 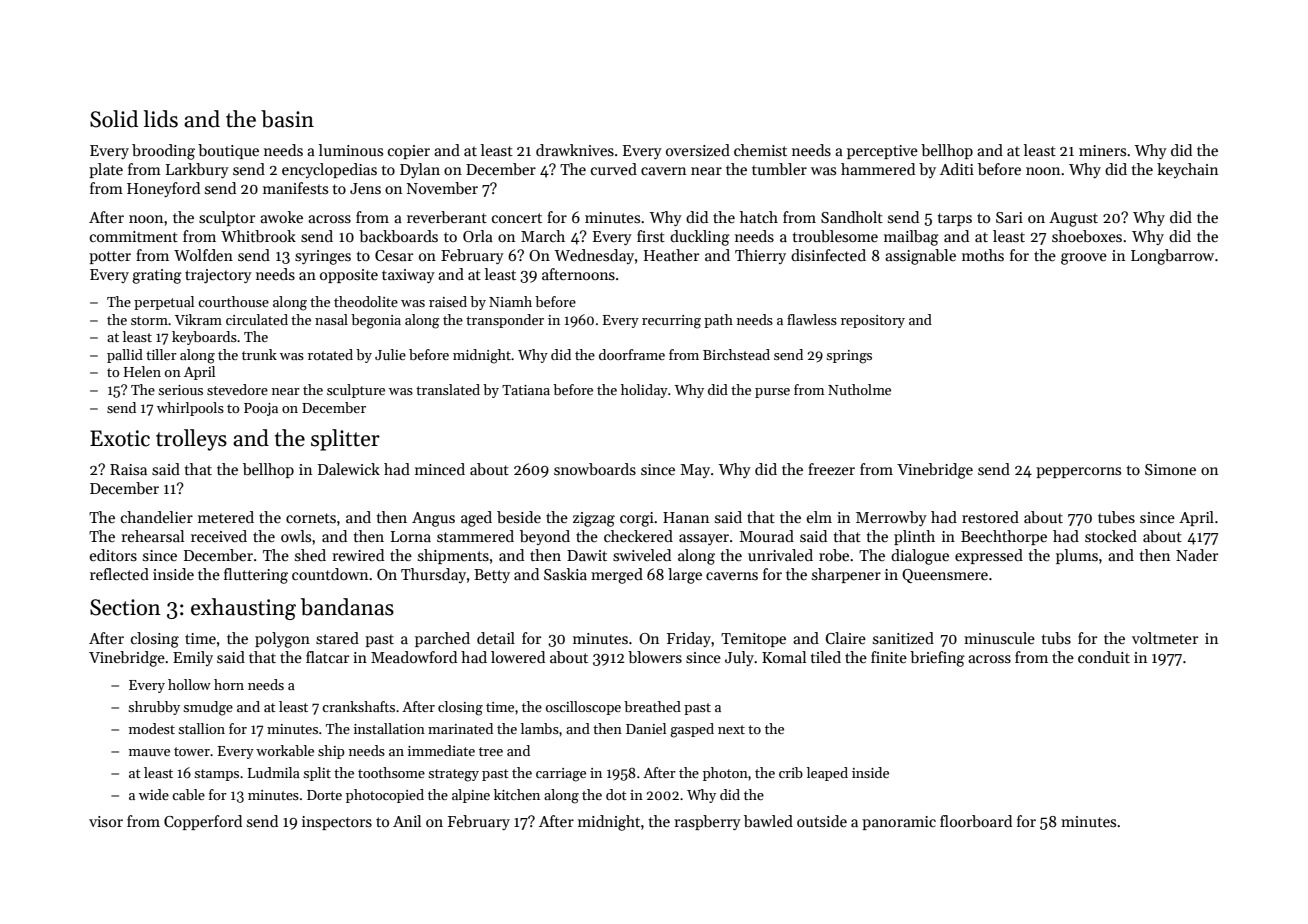 What do you see at coordinates (1197, 555) in the image?
I see `Nader` at bounding box center [1197, 555].
